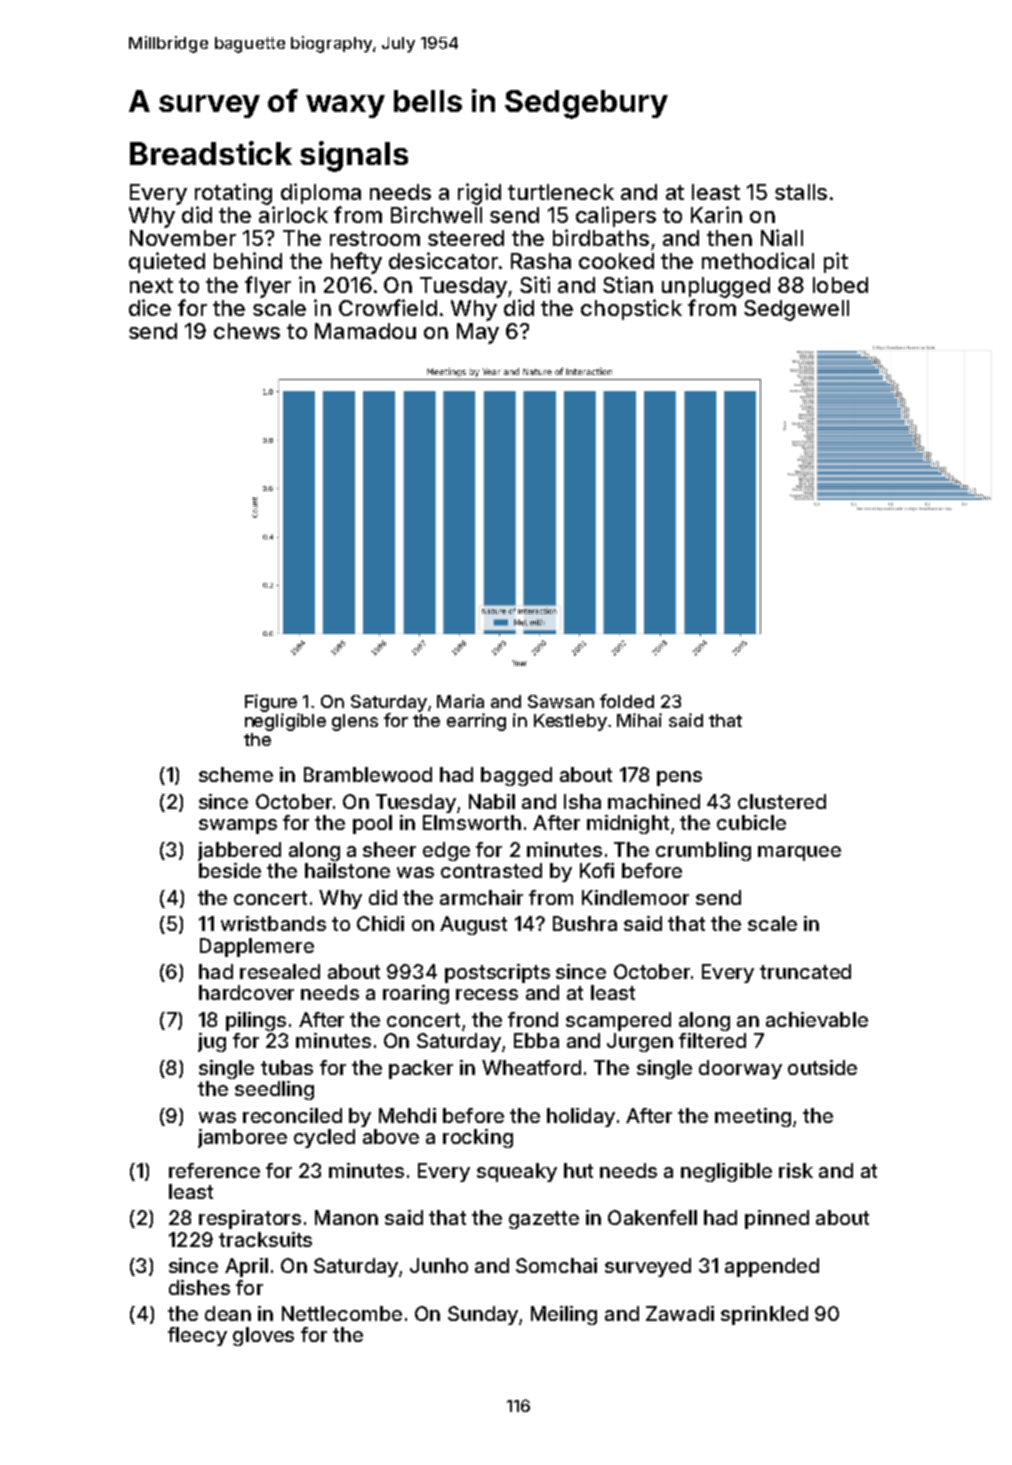 The width and height of the page is (1012, 1465). Describe the element at coordinates (247, 331) in the page. I see `chews` at that location.
